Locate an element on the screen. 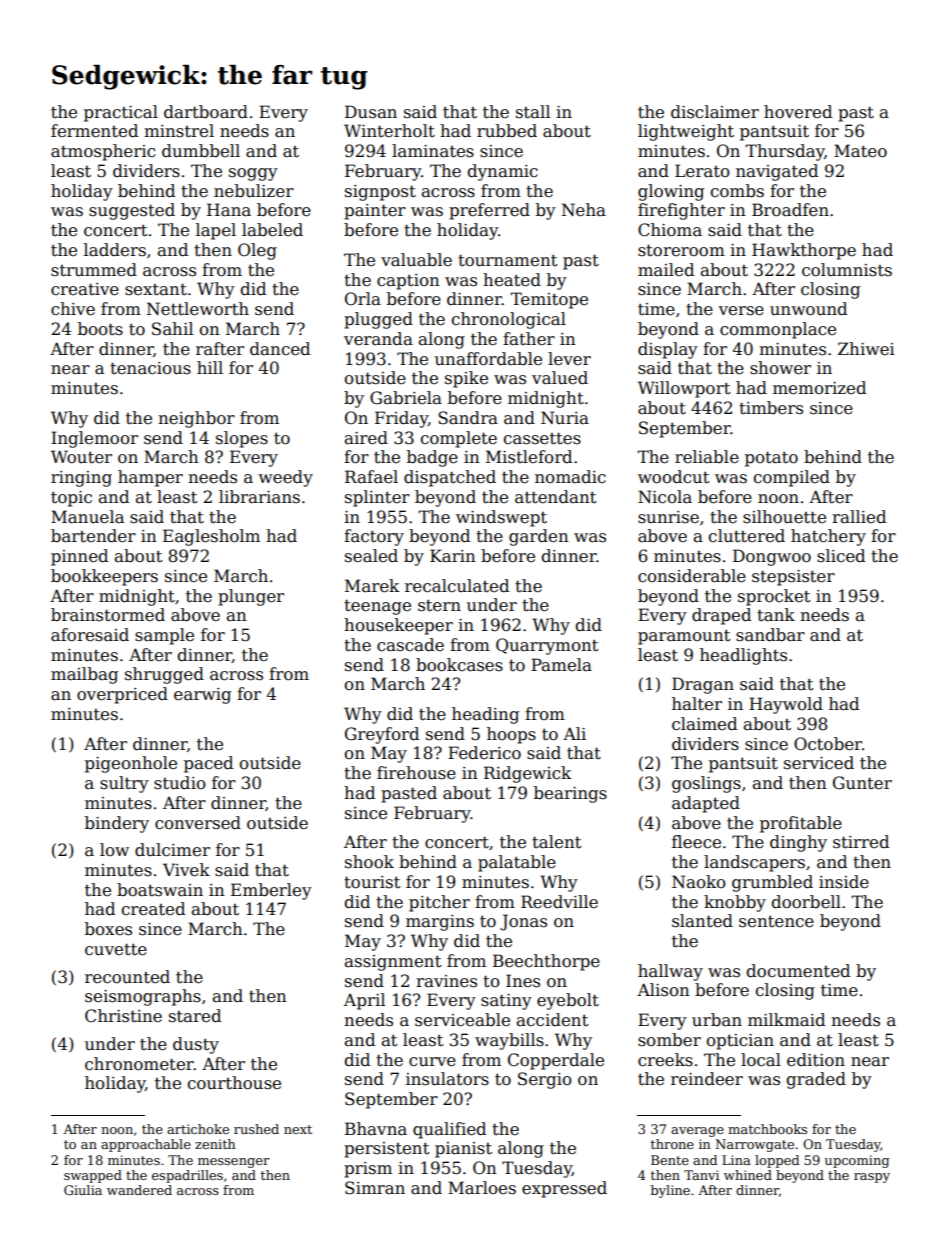 The width and height of the screenshot is (952, 1233). mailed is located at coordinates (666, 270).
